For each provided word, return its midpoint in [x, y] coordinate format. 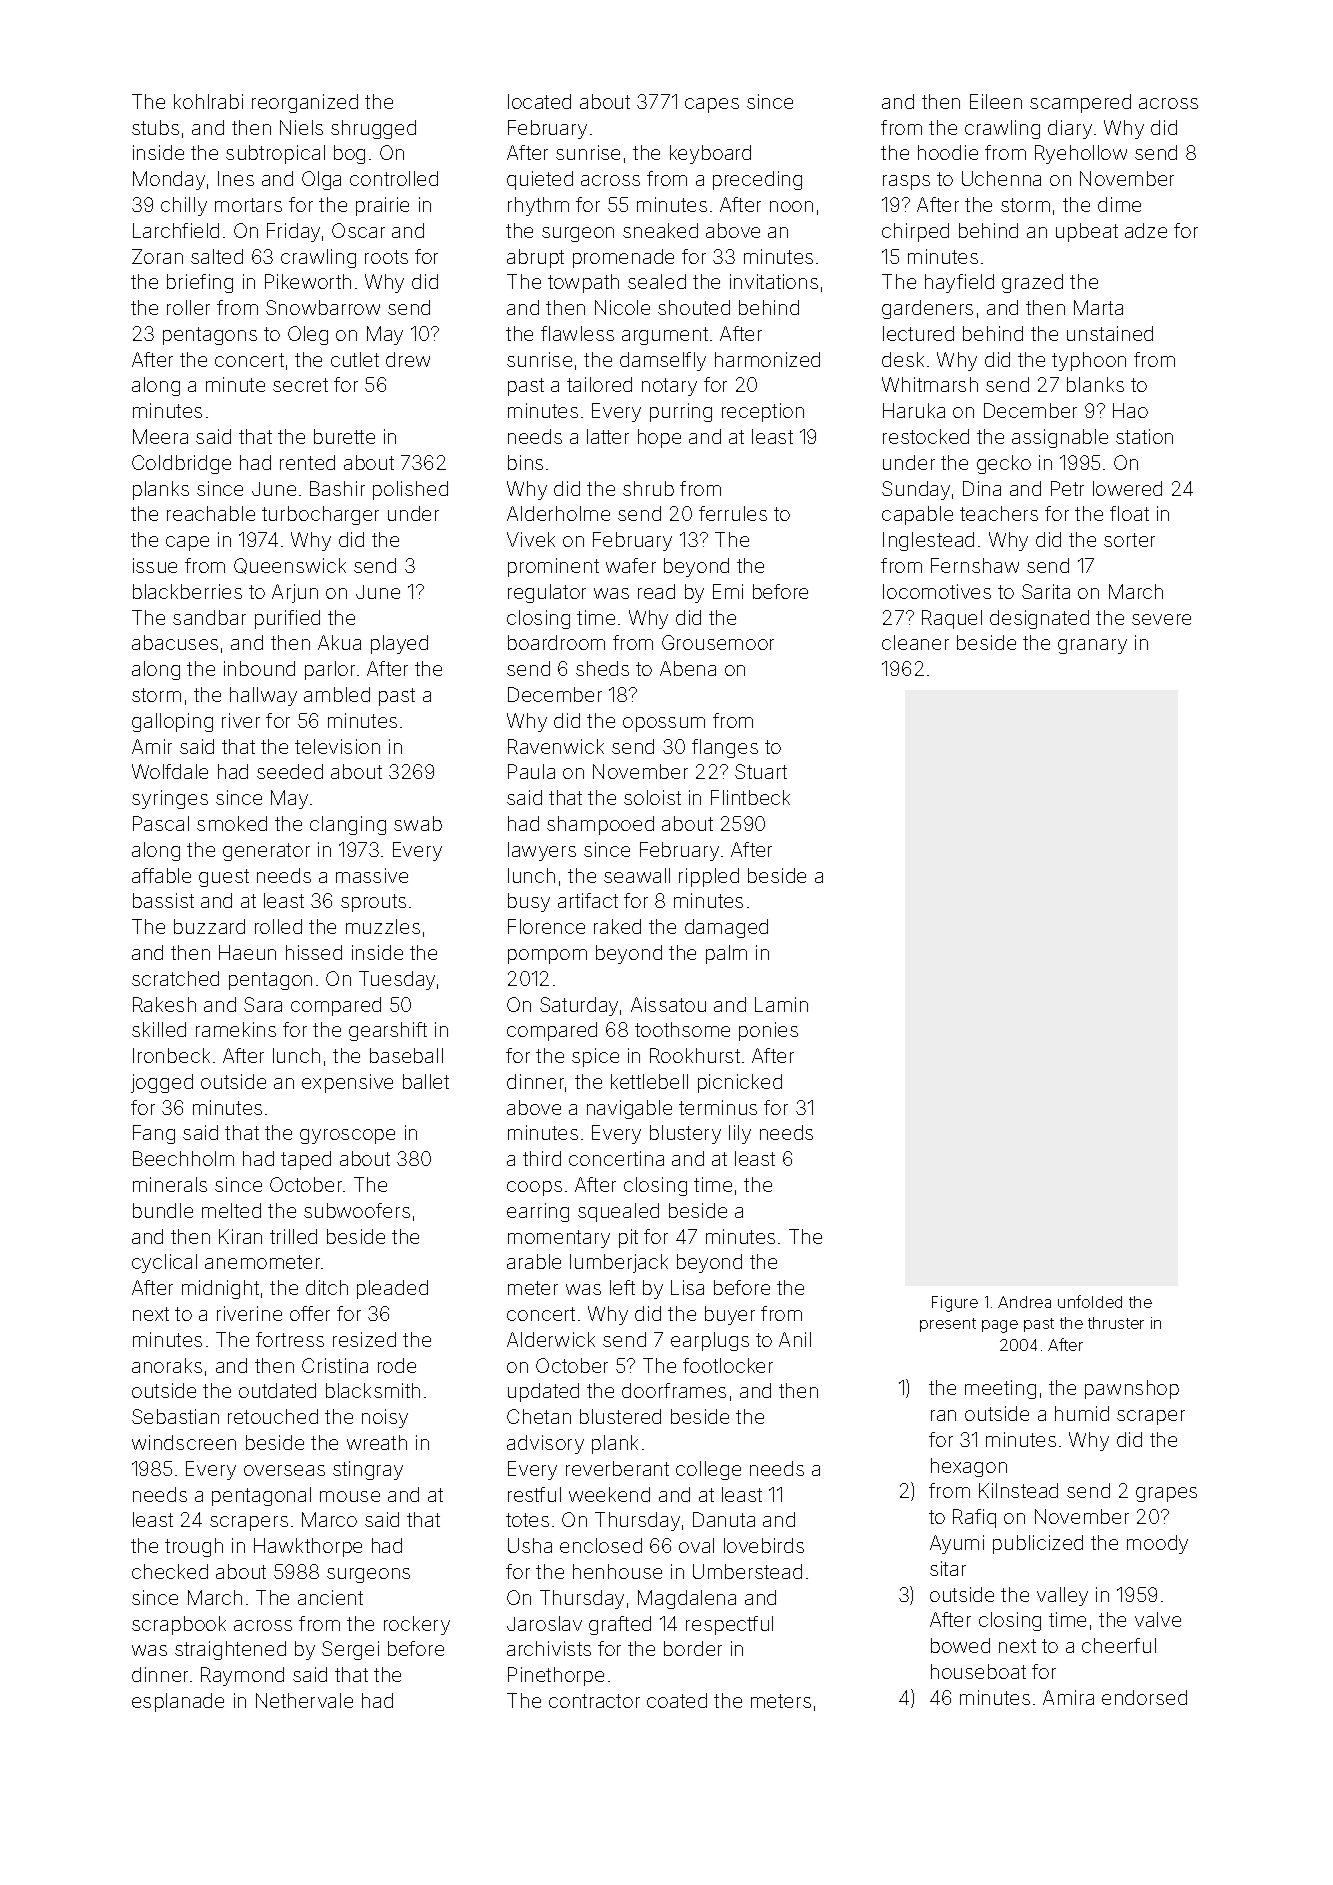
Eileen [996, 101]
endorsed [1144, 1697]
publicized [1038, 1544]
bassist [163, 900]
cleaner [915, 642]
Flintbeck [750, 797]
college [708, 1470]
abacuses [175, 642]
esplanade [178, 1702]
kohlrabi [208, 101]
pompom [547, 956]
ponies [768, 1031]
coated [677, 1700]
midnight [220, 1289]
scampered [1080, 103]
